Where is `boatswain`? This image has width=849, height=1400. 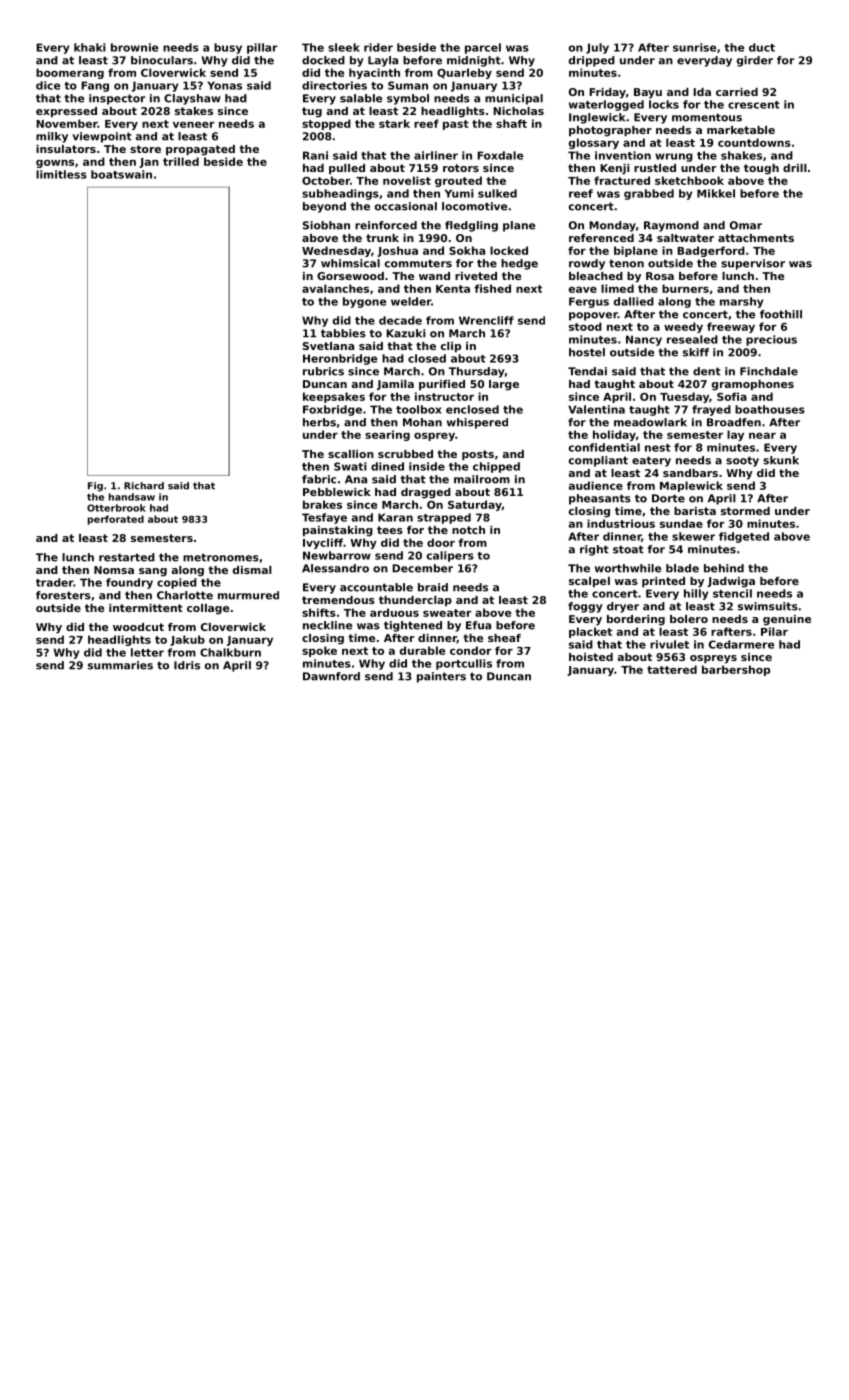
boatswain is located at coordinates (121, 174).
